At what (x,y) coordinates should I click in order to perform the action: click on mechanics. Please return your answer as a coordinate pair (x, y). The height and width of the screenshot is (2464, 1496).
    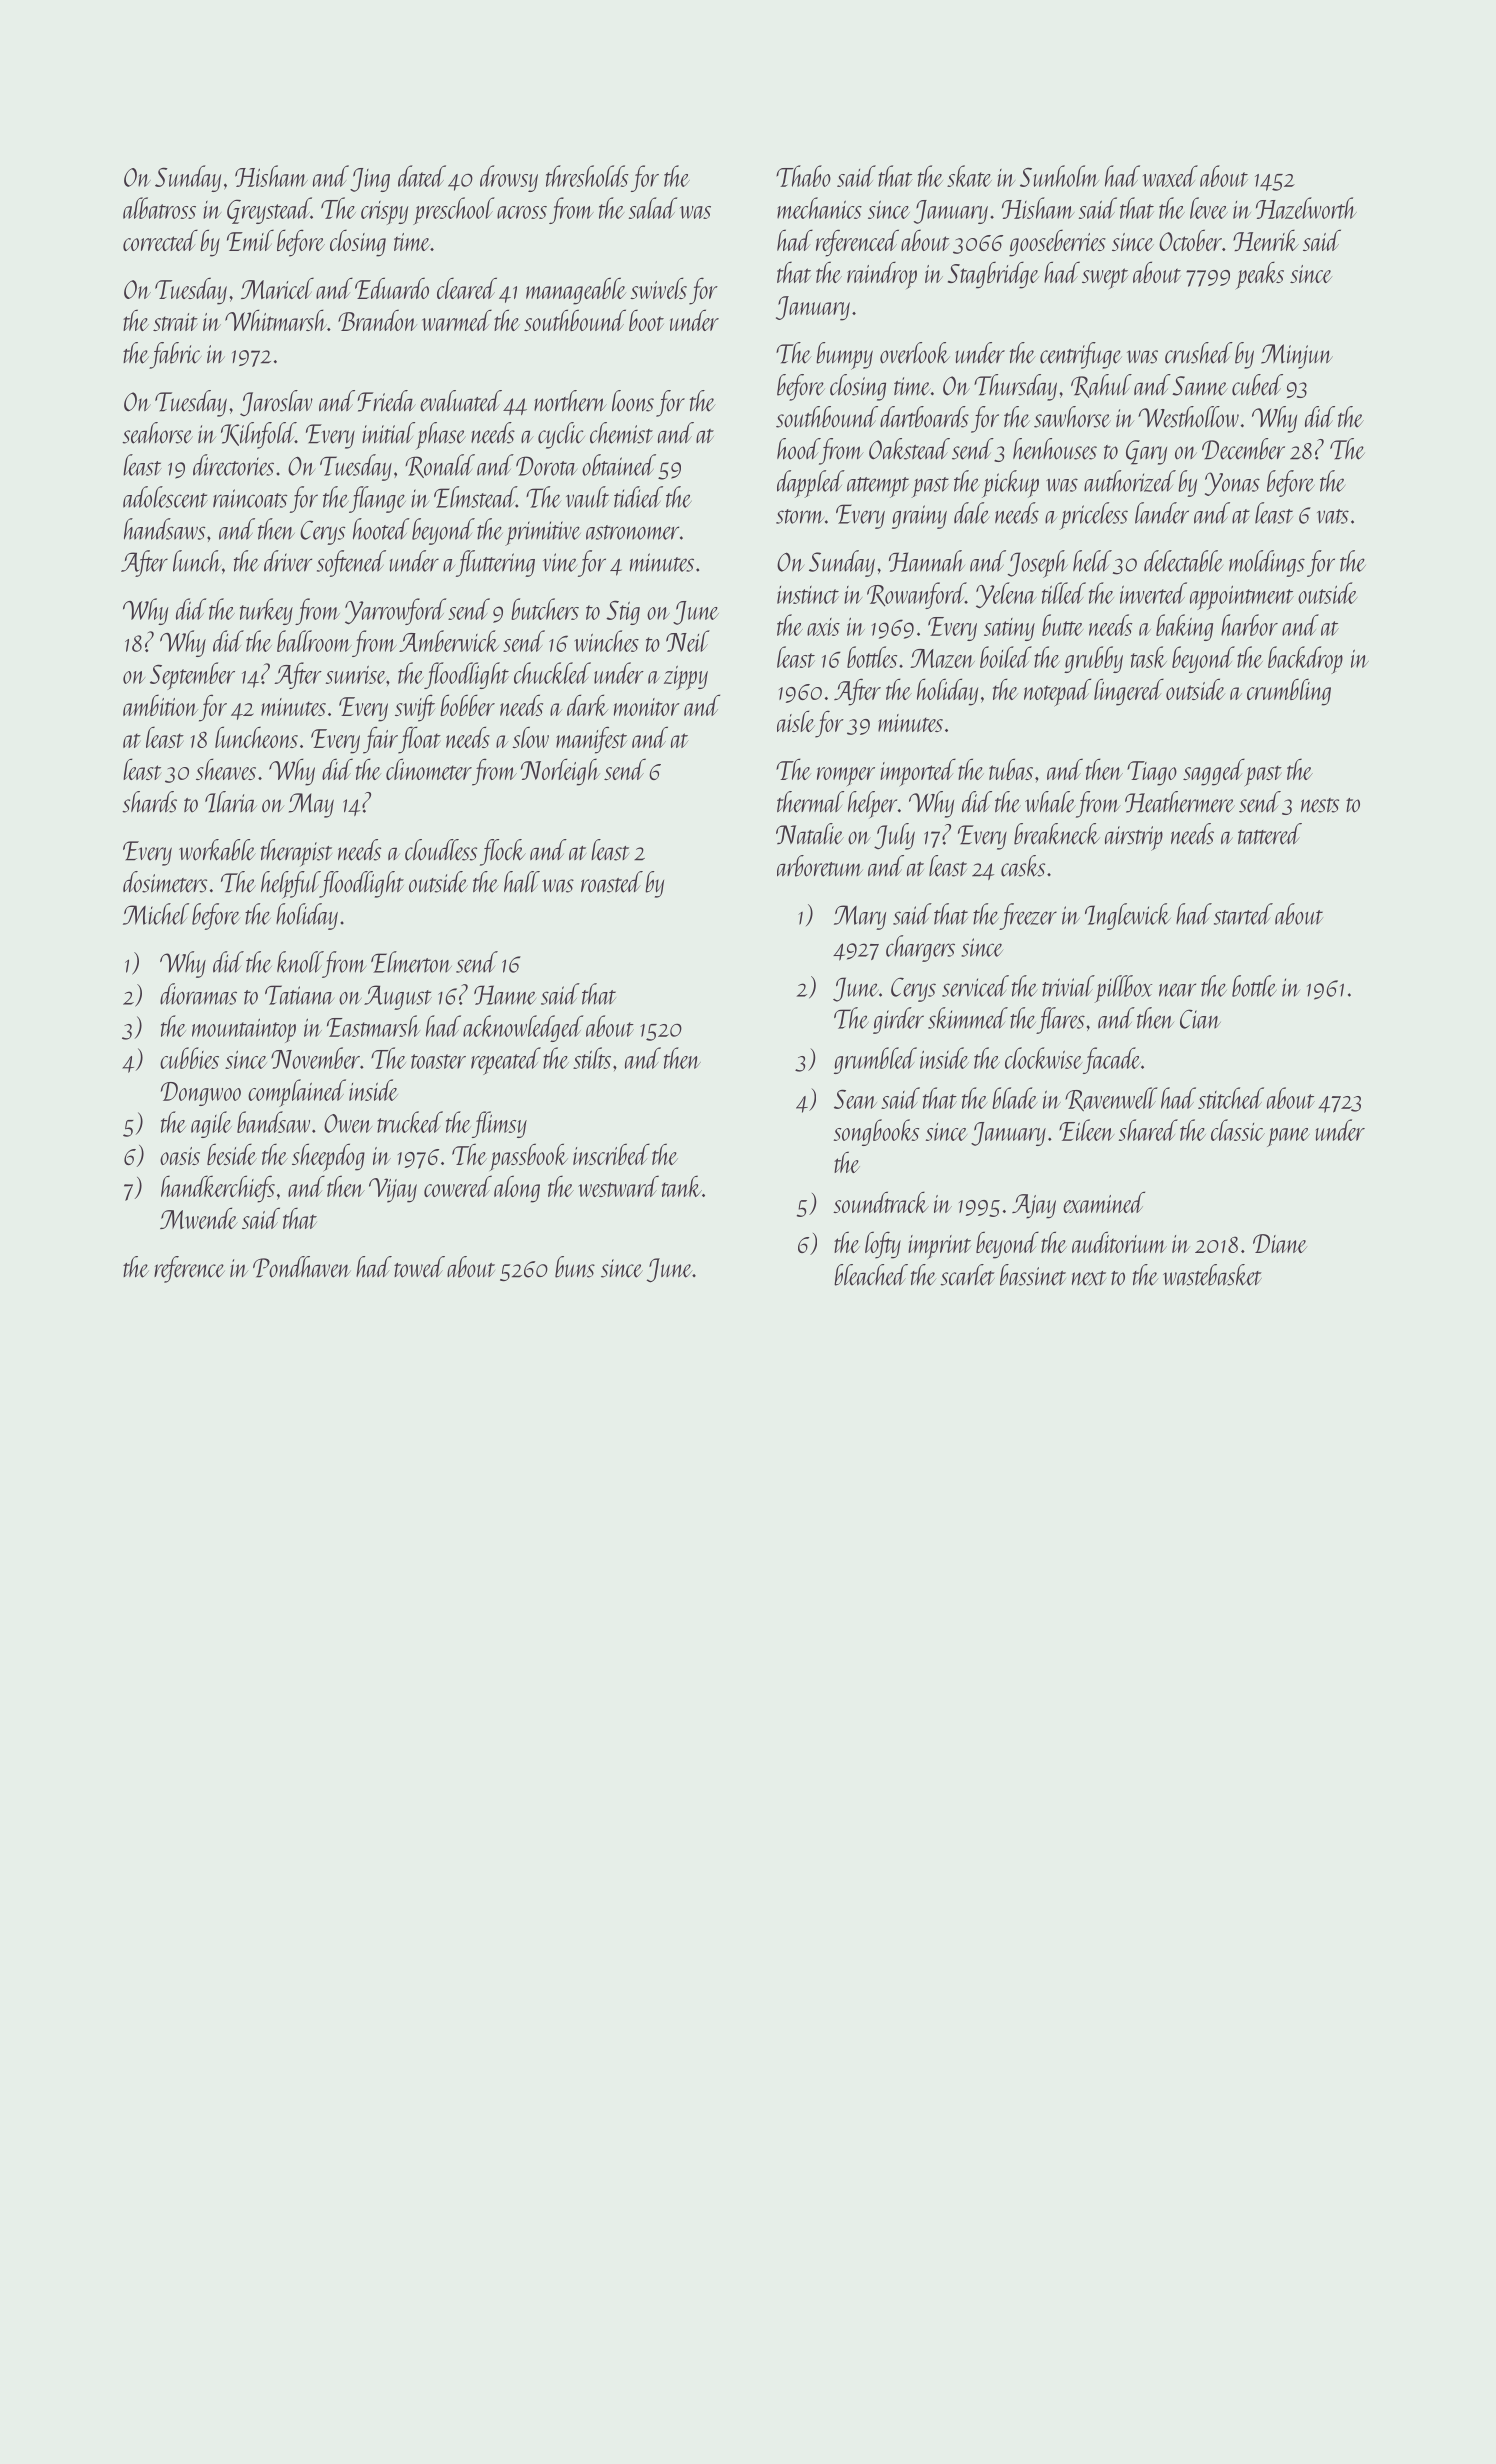
    Looking at the image, I should click on (819, 208).
